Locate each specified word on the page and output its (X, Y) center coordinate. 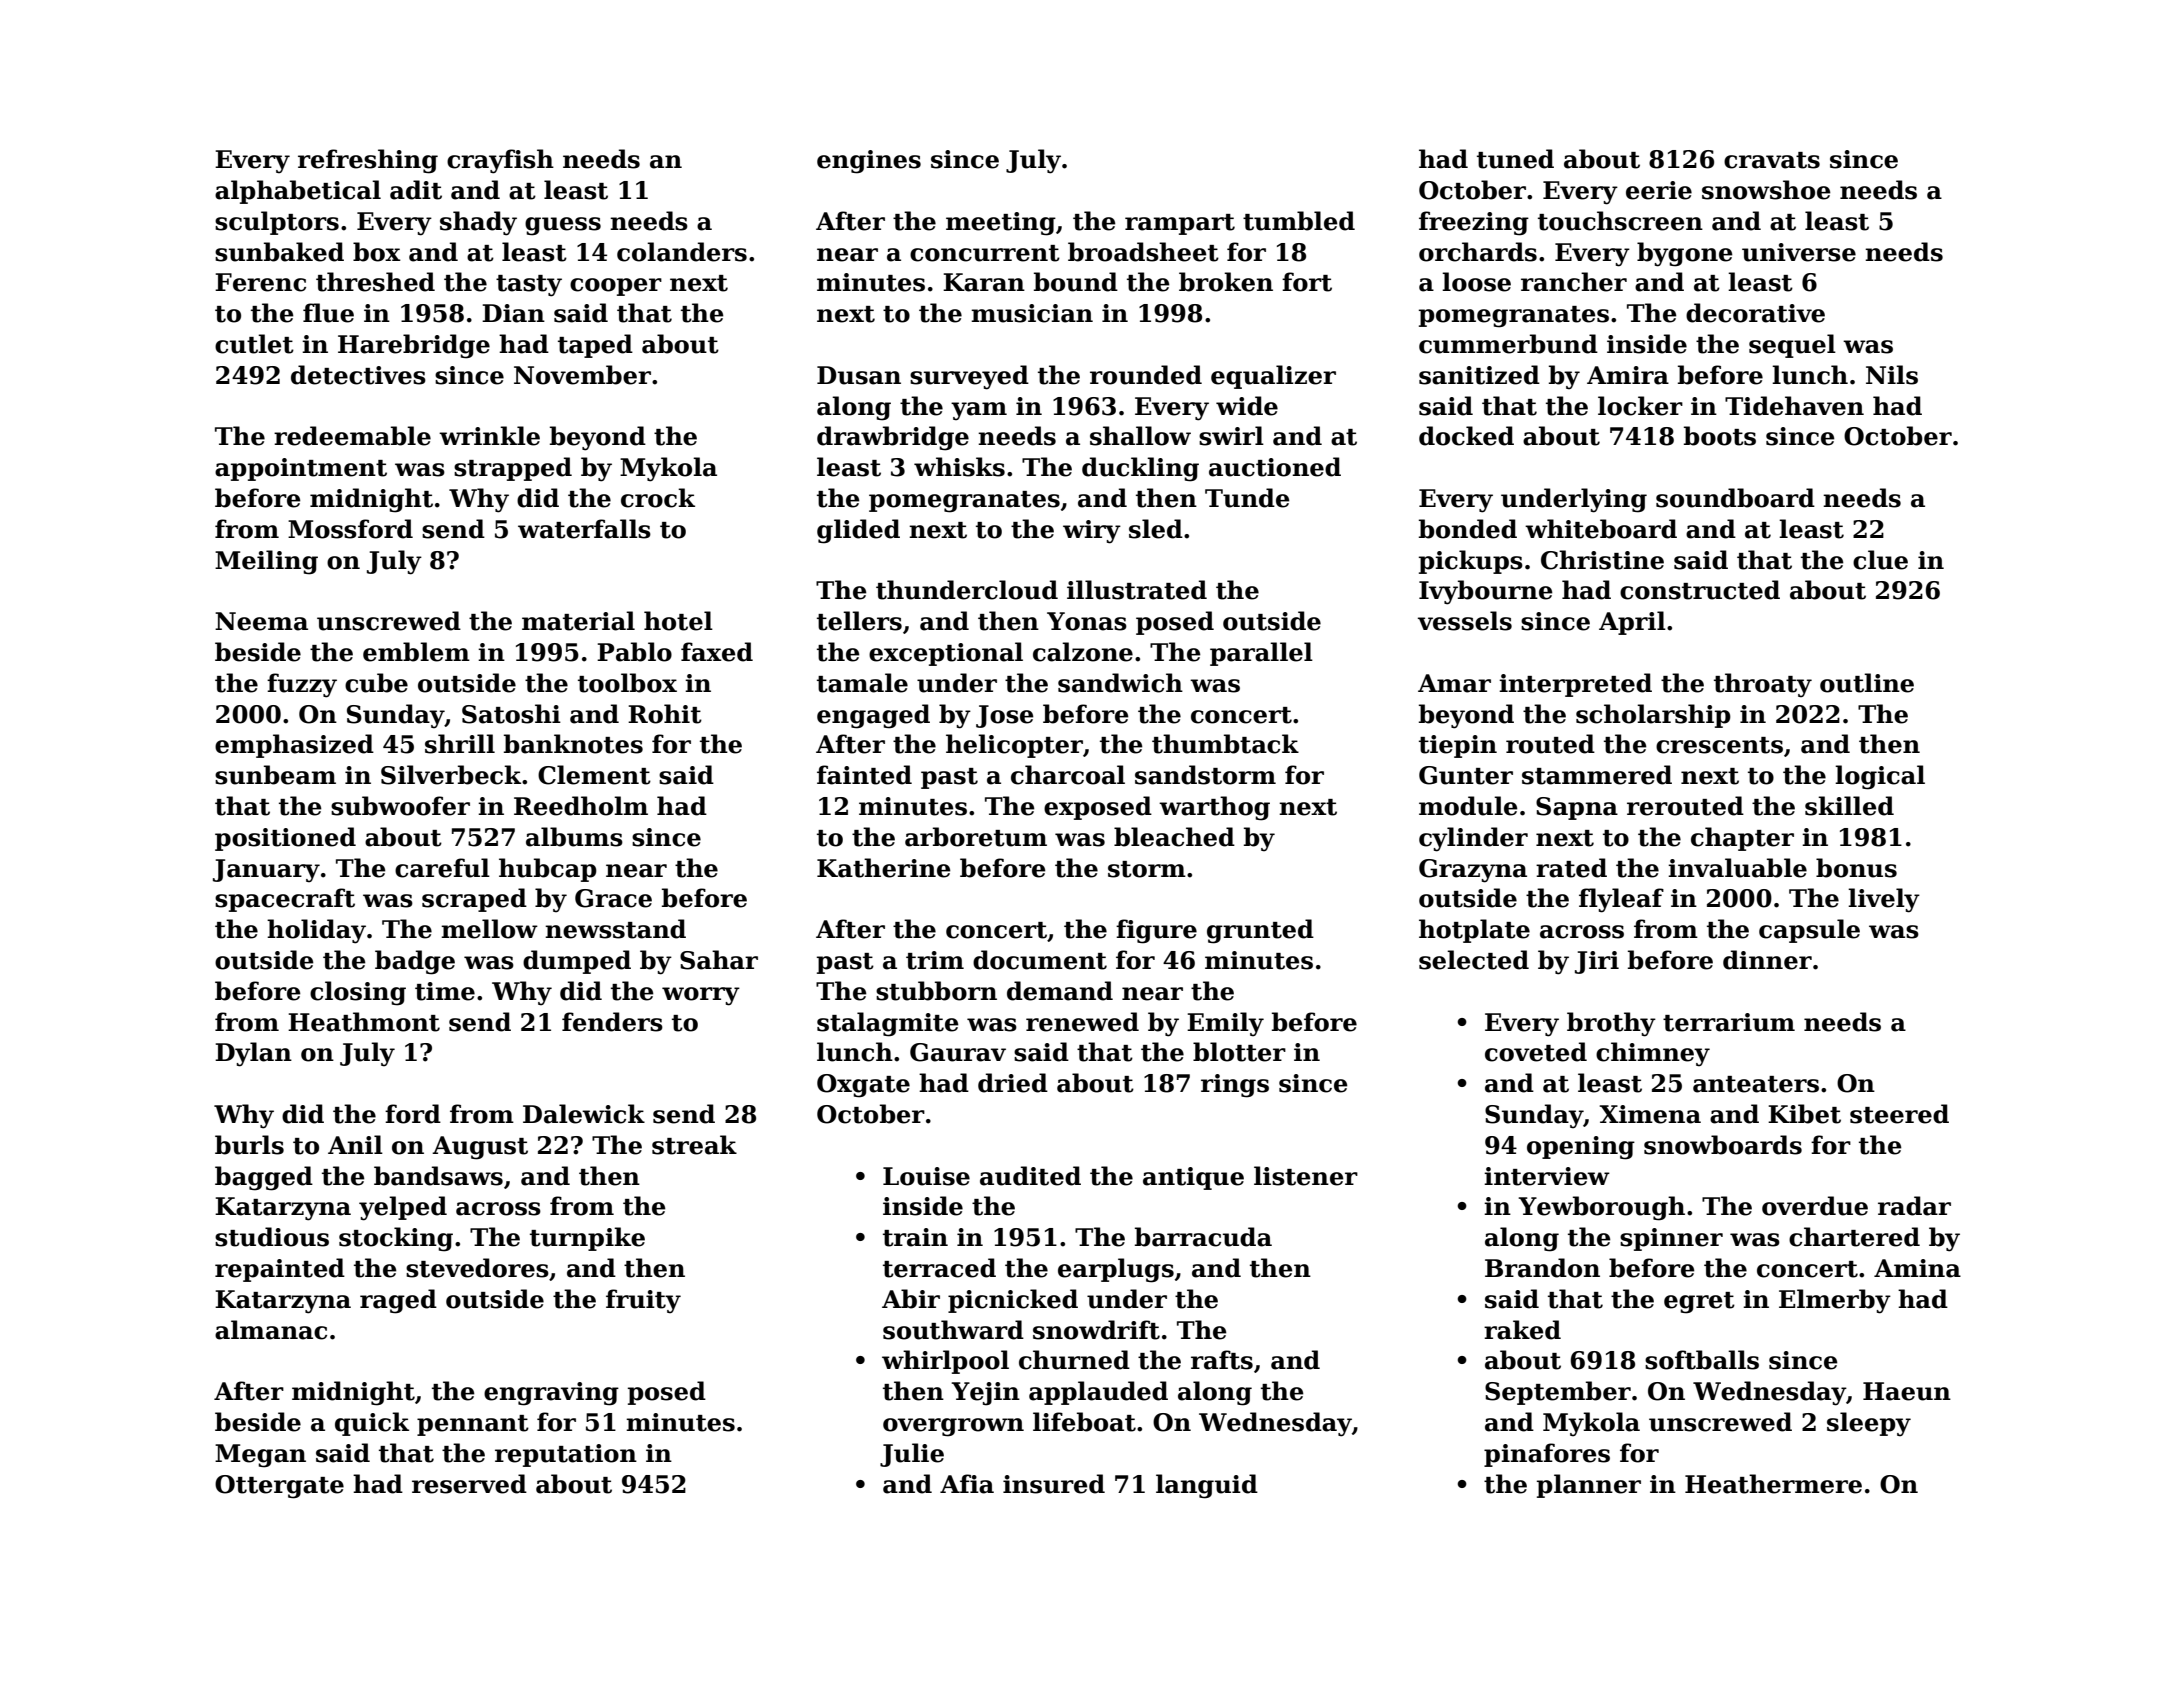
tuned (1515, 159)
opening (1581, 1148)
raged (398, 1301)
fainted (864, 775)
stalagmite (888, 1024)
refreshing (368, 161)
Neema (261, 621)
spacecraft (285, 900)
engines (869, 162)
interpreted (1575, 685)
